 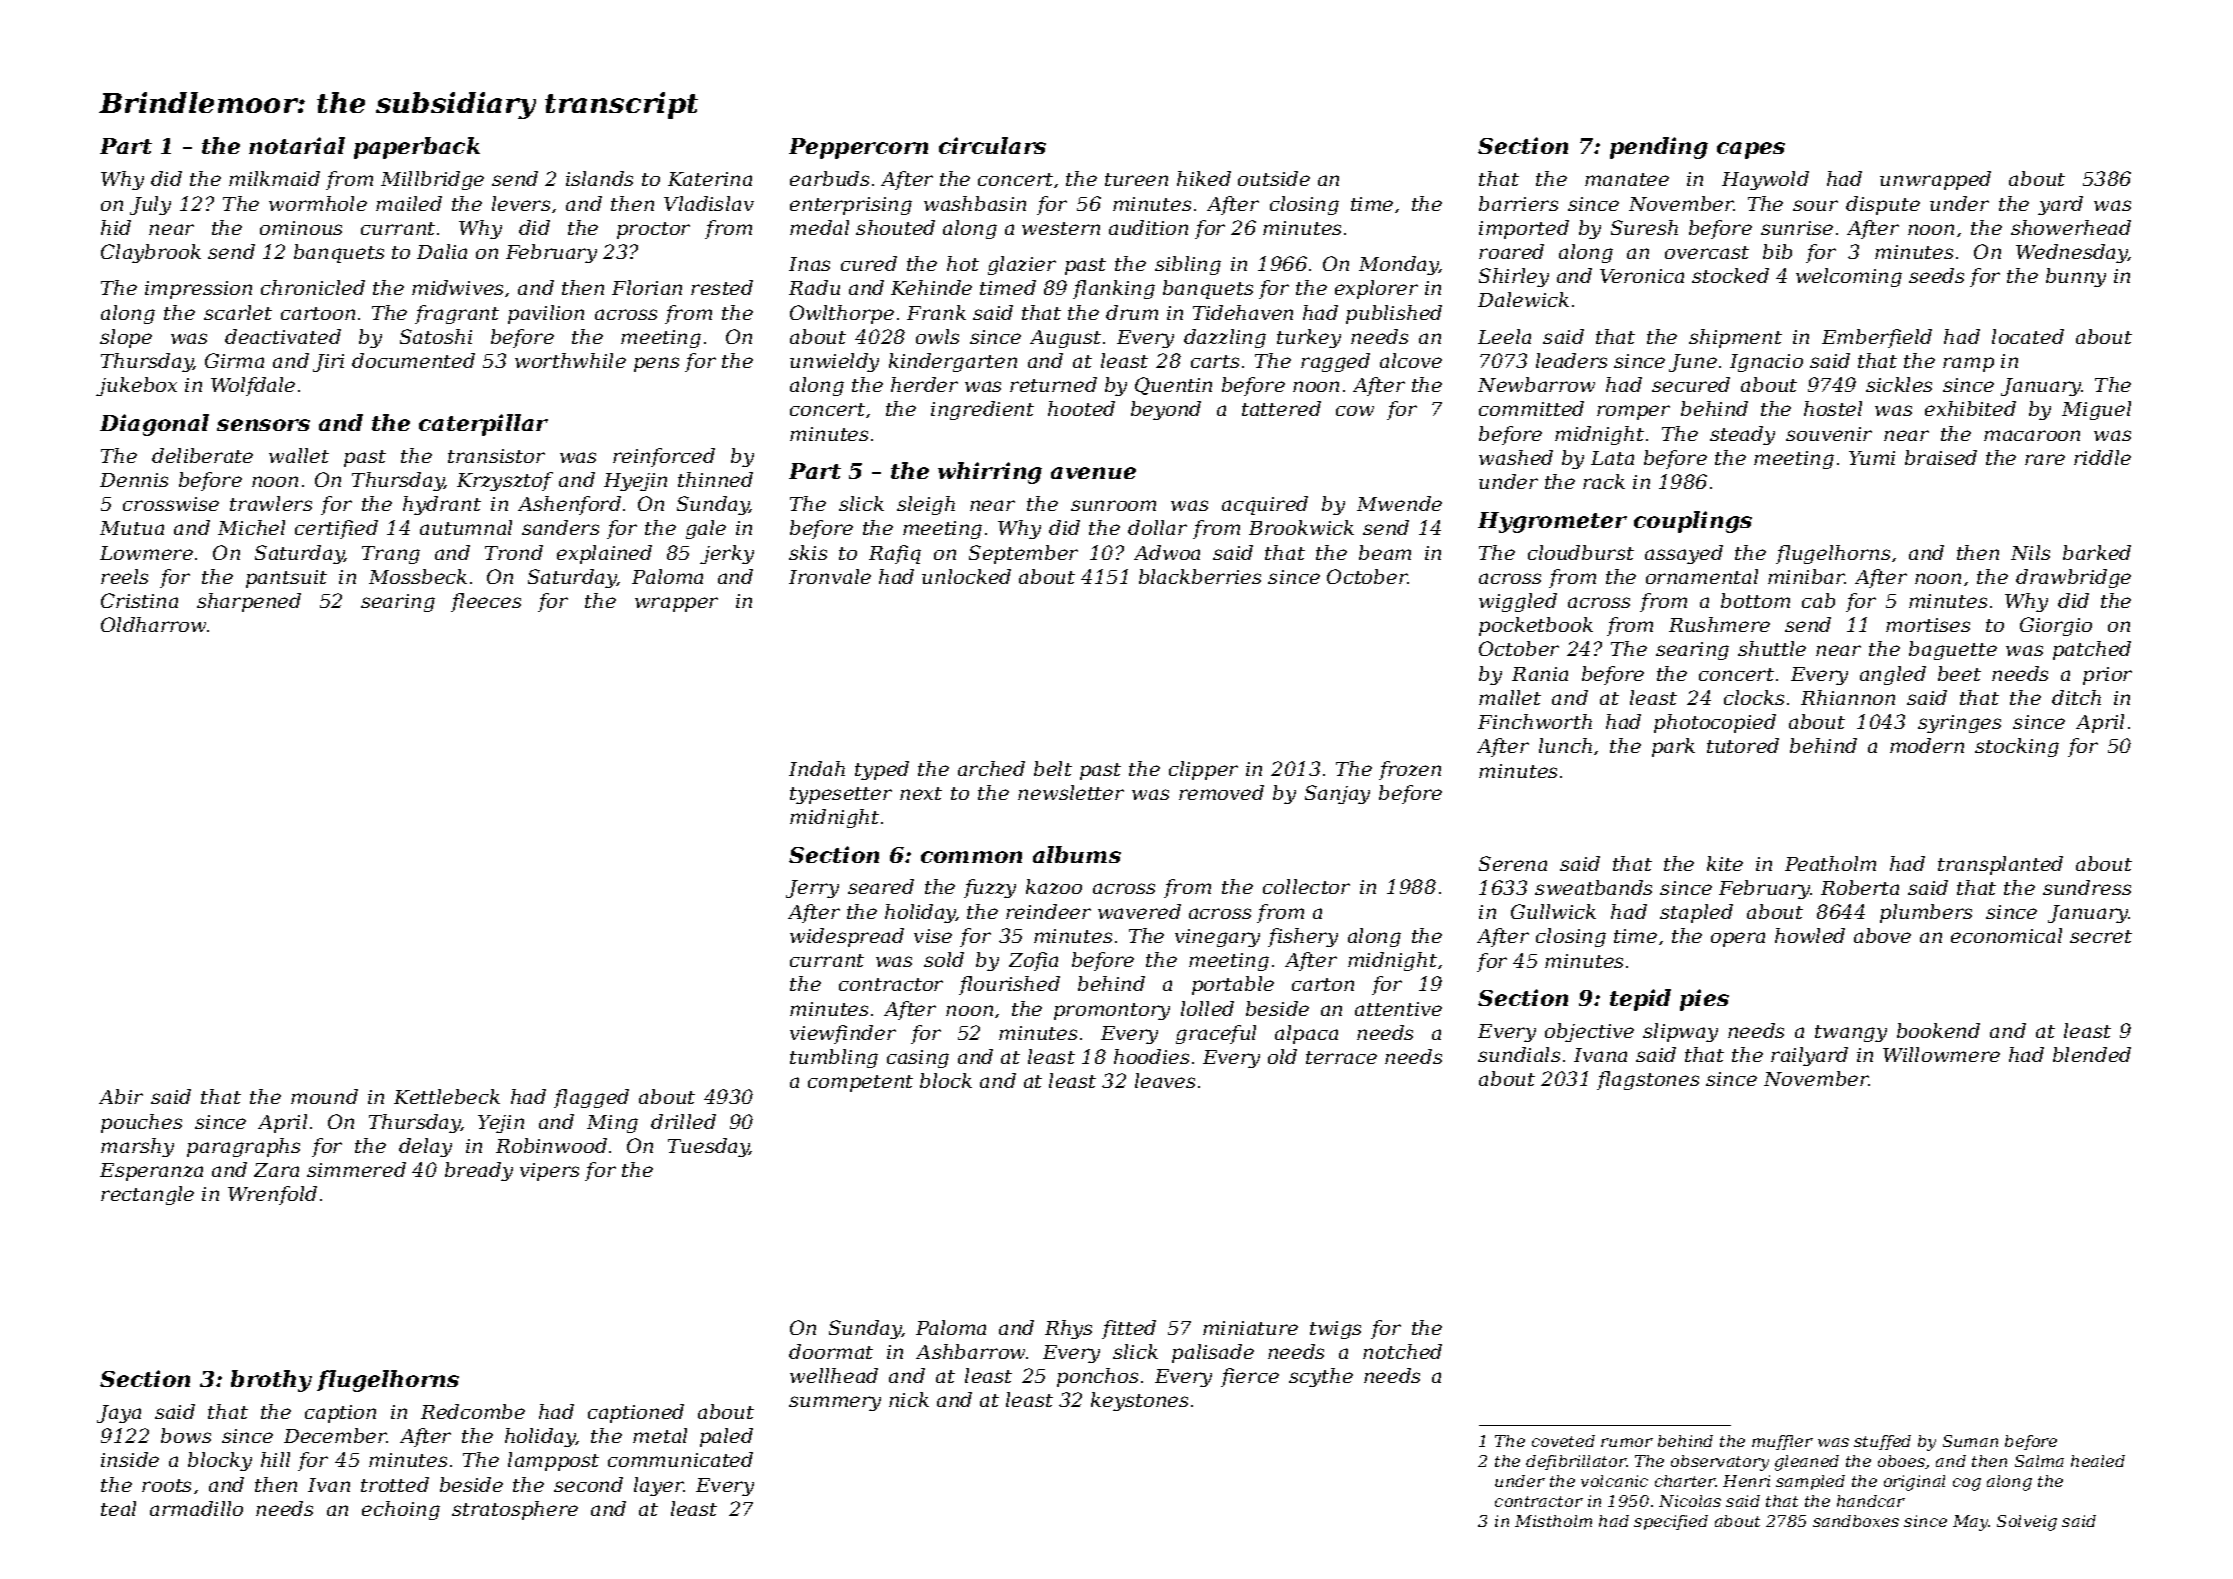 I want to click on stocking, so click(x=2017, y=747).
